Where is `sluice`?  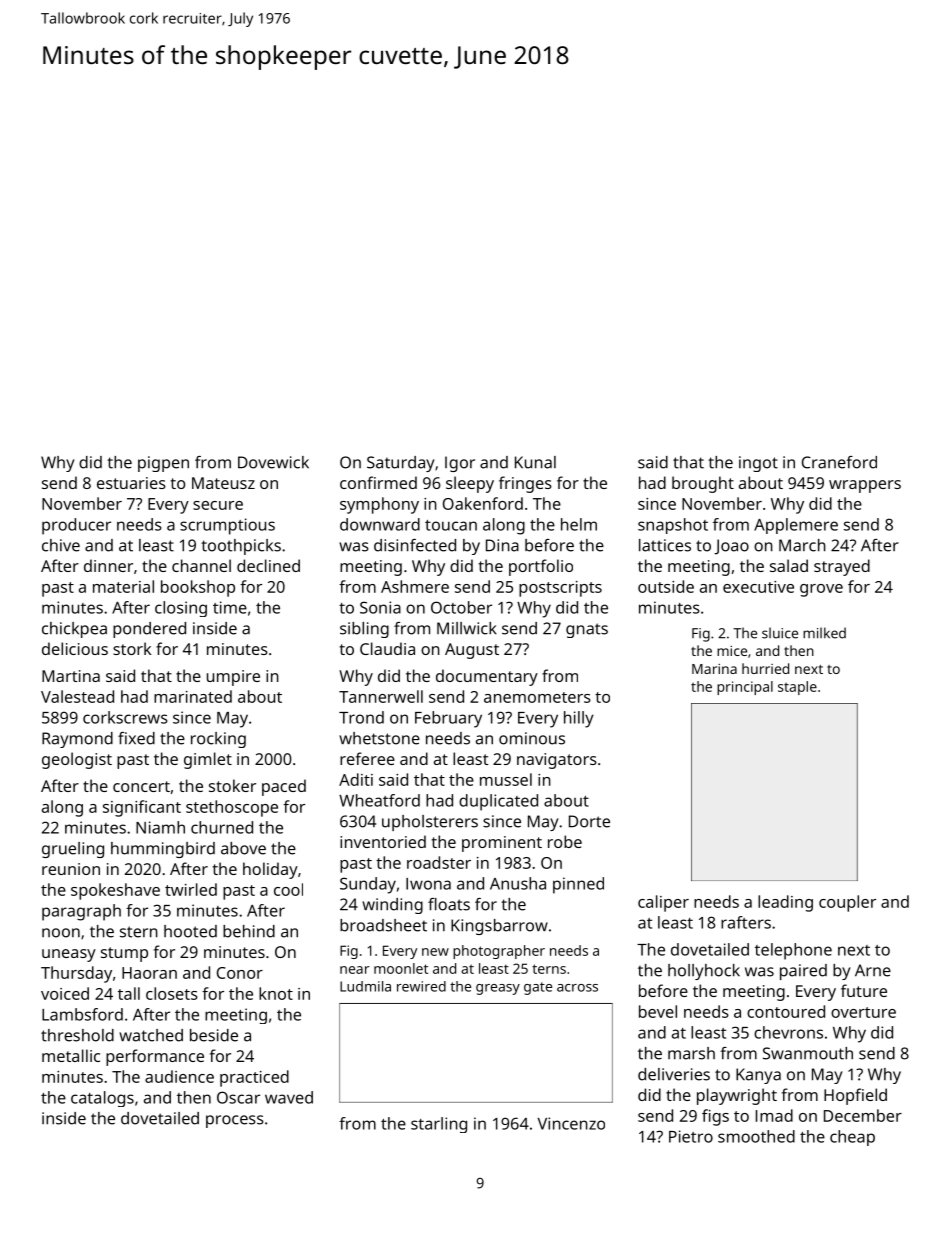
sluice is located at coordinates (780, 633).
